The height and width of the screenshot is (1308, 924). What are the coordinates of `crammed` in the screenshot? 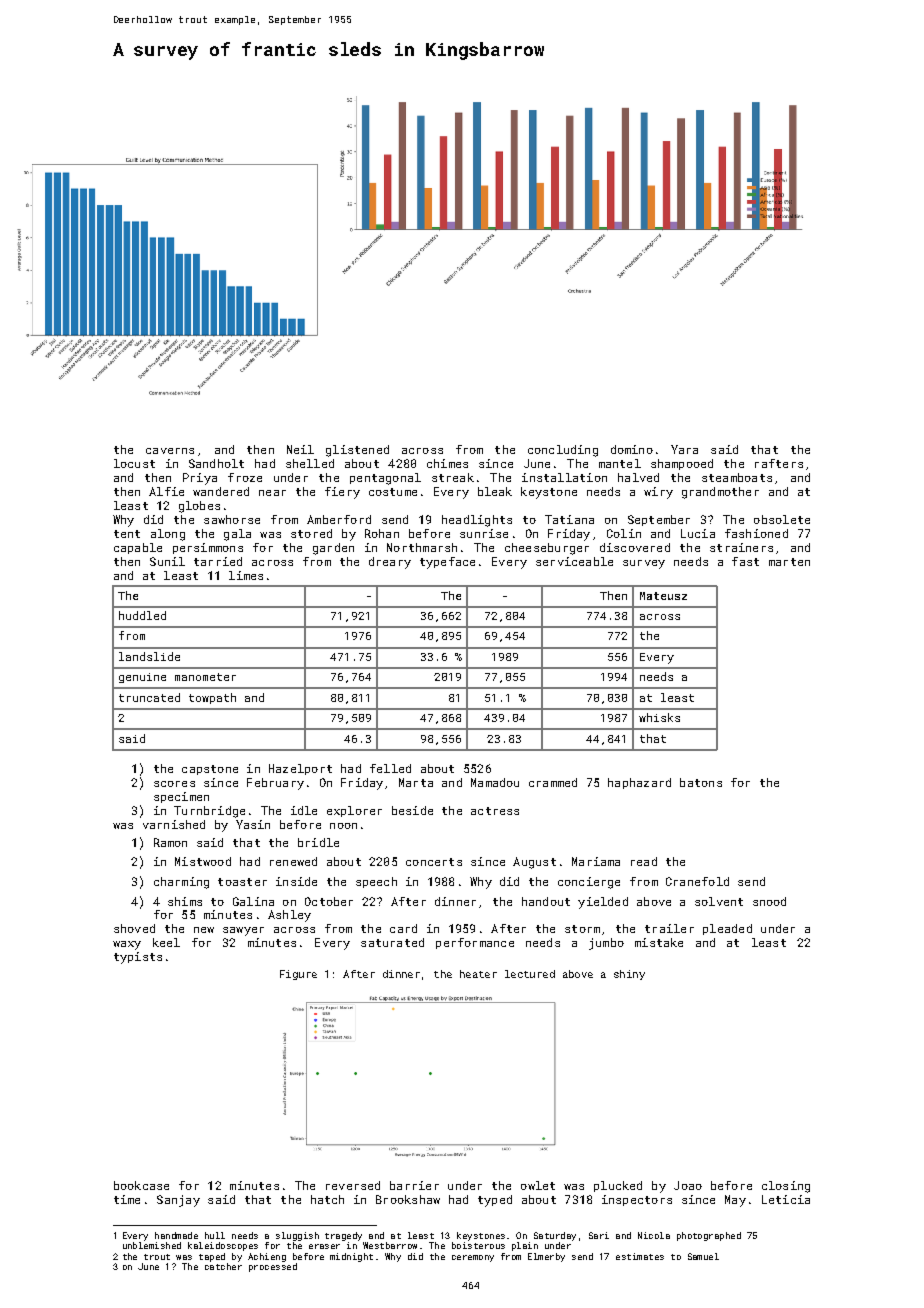 It's located at (553, 782).
